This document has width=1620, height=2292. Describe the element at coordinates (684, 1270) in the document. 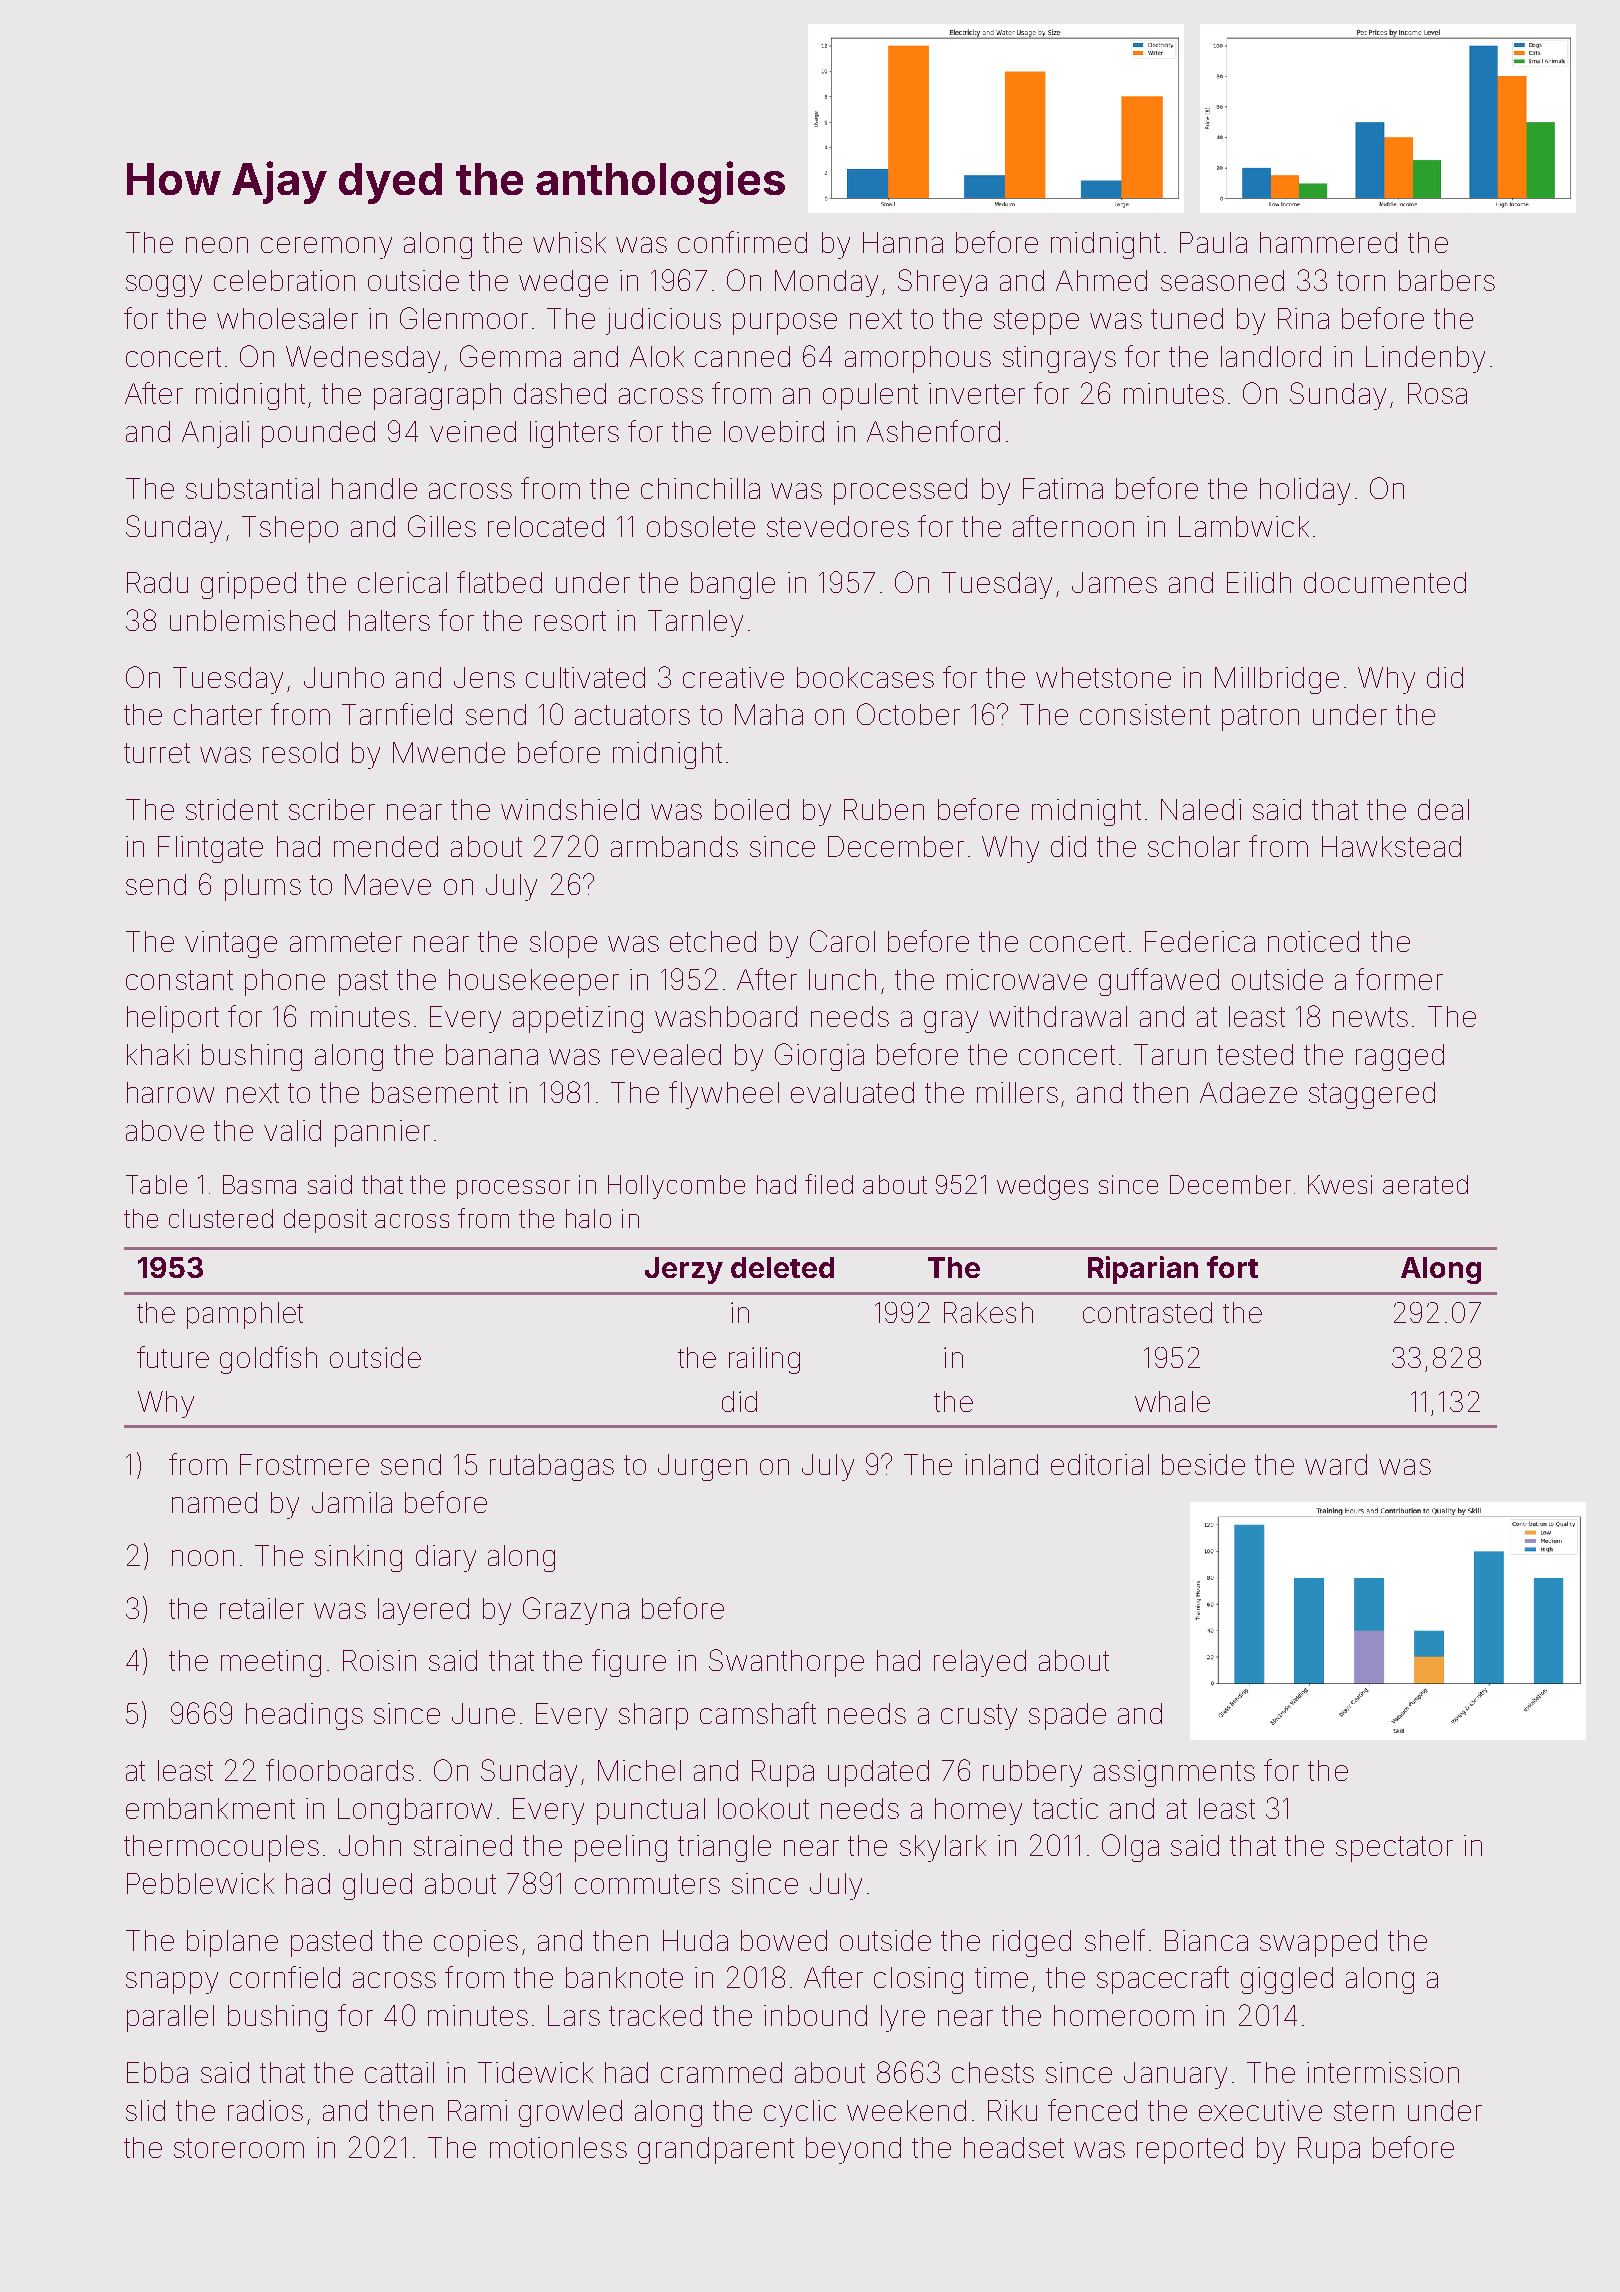

I see `Jerzy` at that location.
